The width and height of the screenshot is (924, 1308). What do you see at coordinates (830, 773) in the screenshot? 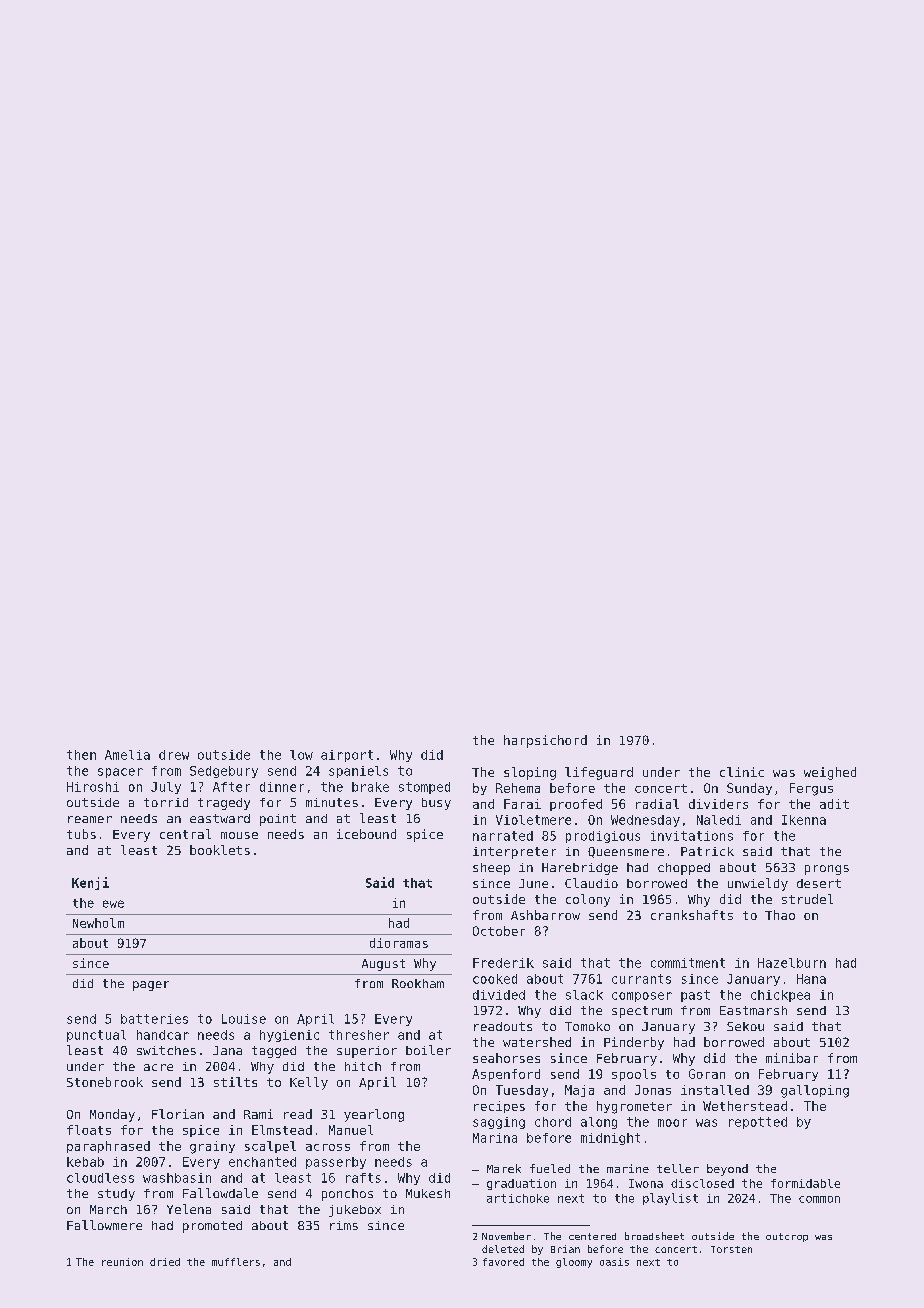
I see `weighed` at bounding box center [830, 773].
